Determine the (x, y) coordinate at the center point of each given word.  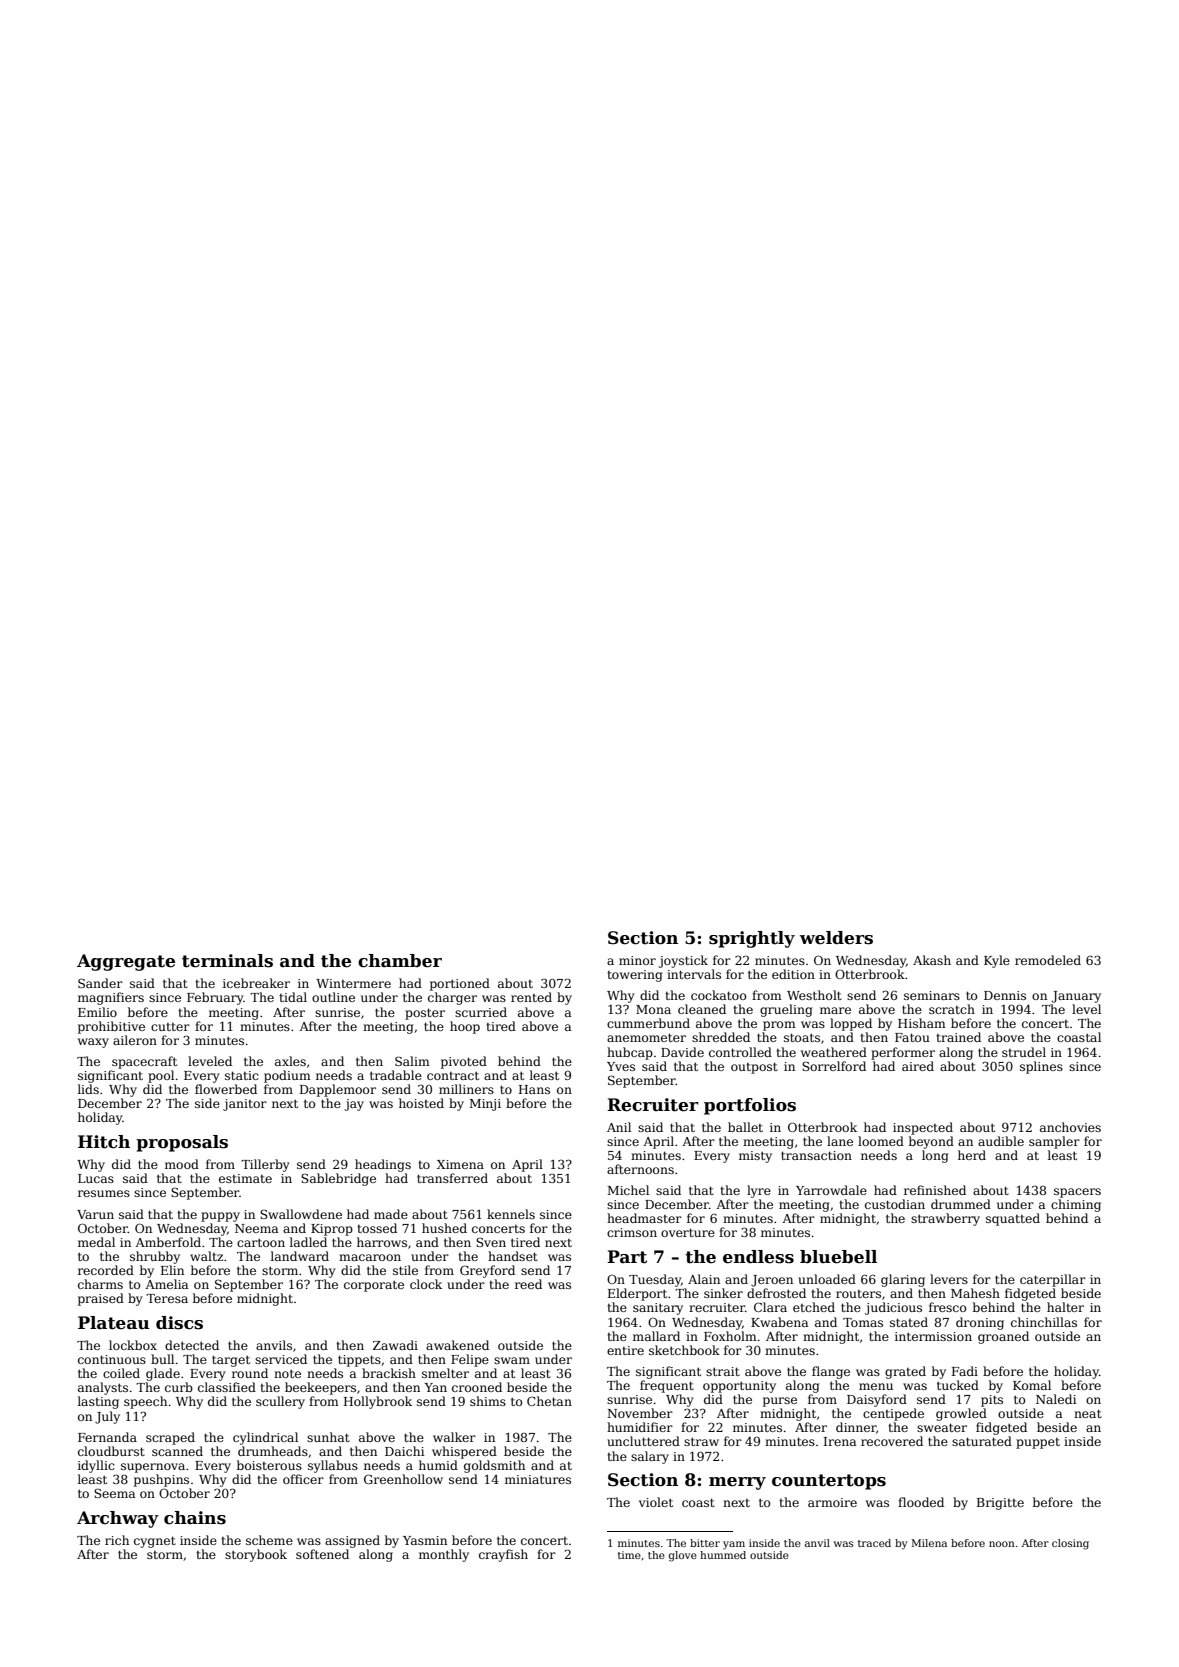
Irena (840, 1441)
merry (737, 1483)
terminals (227, 961)
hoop (465, 1027)
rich (117, 1540)
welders (836, 938)
